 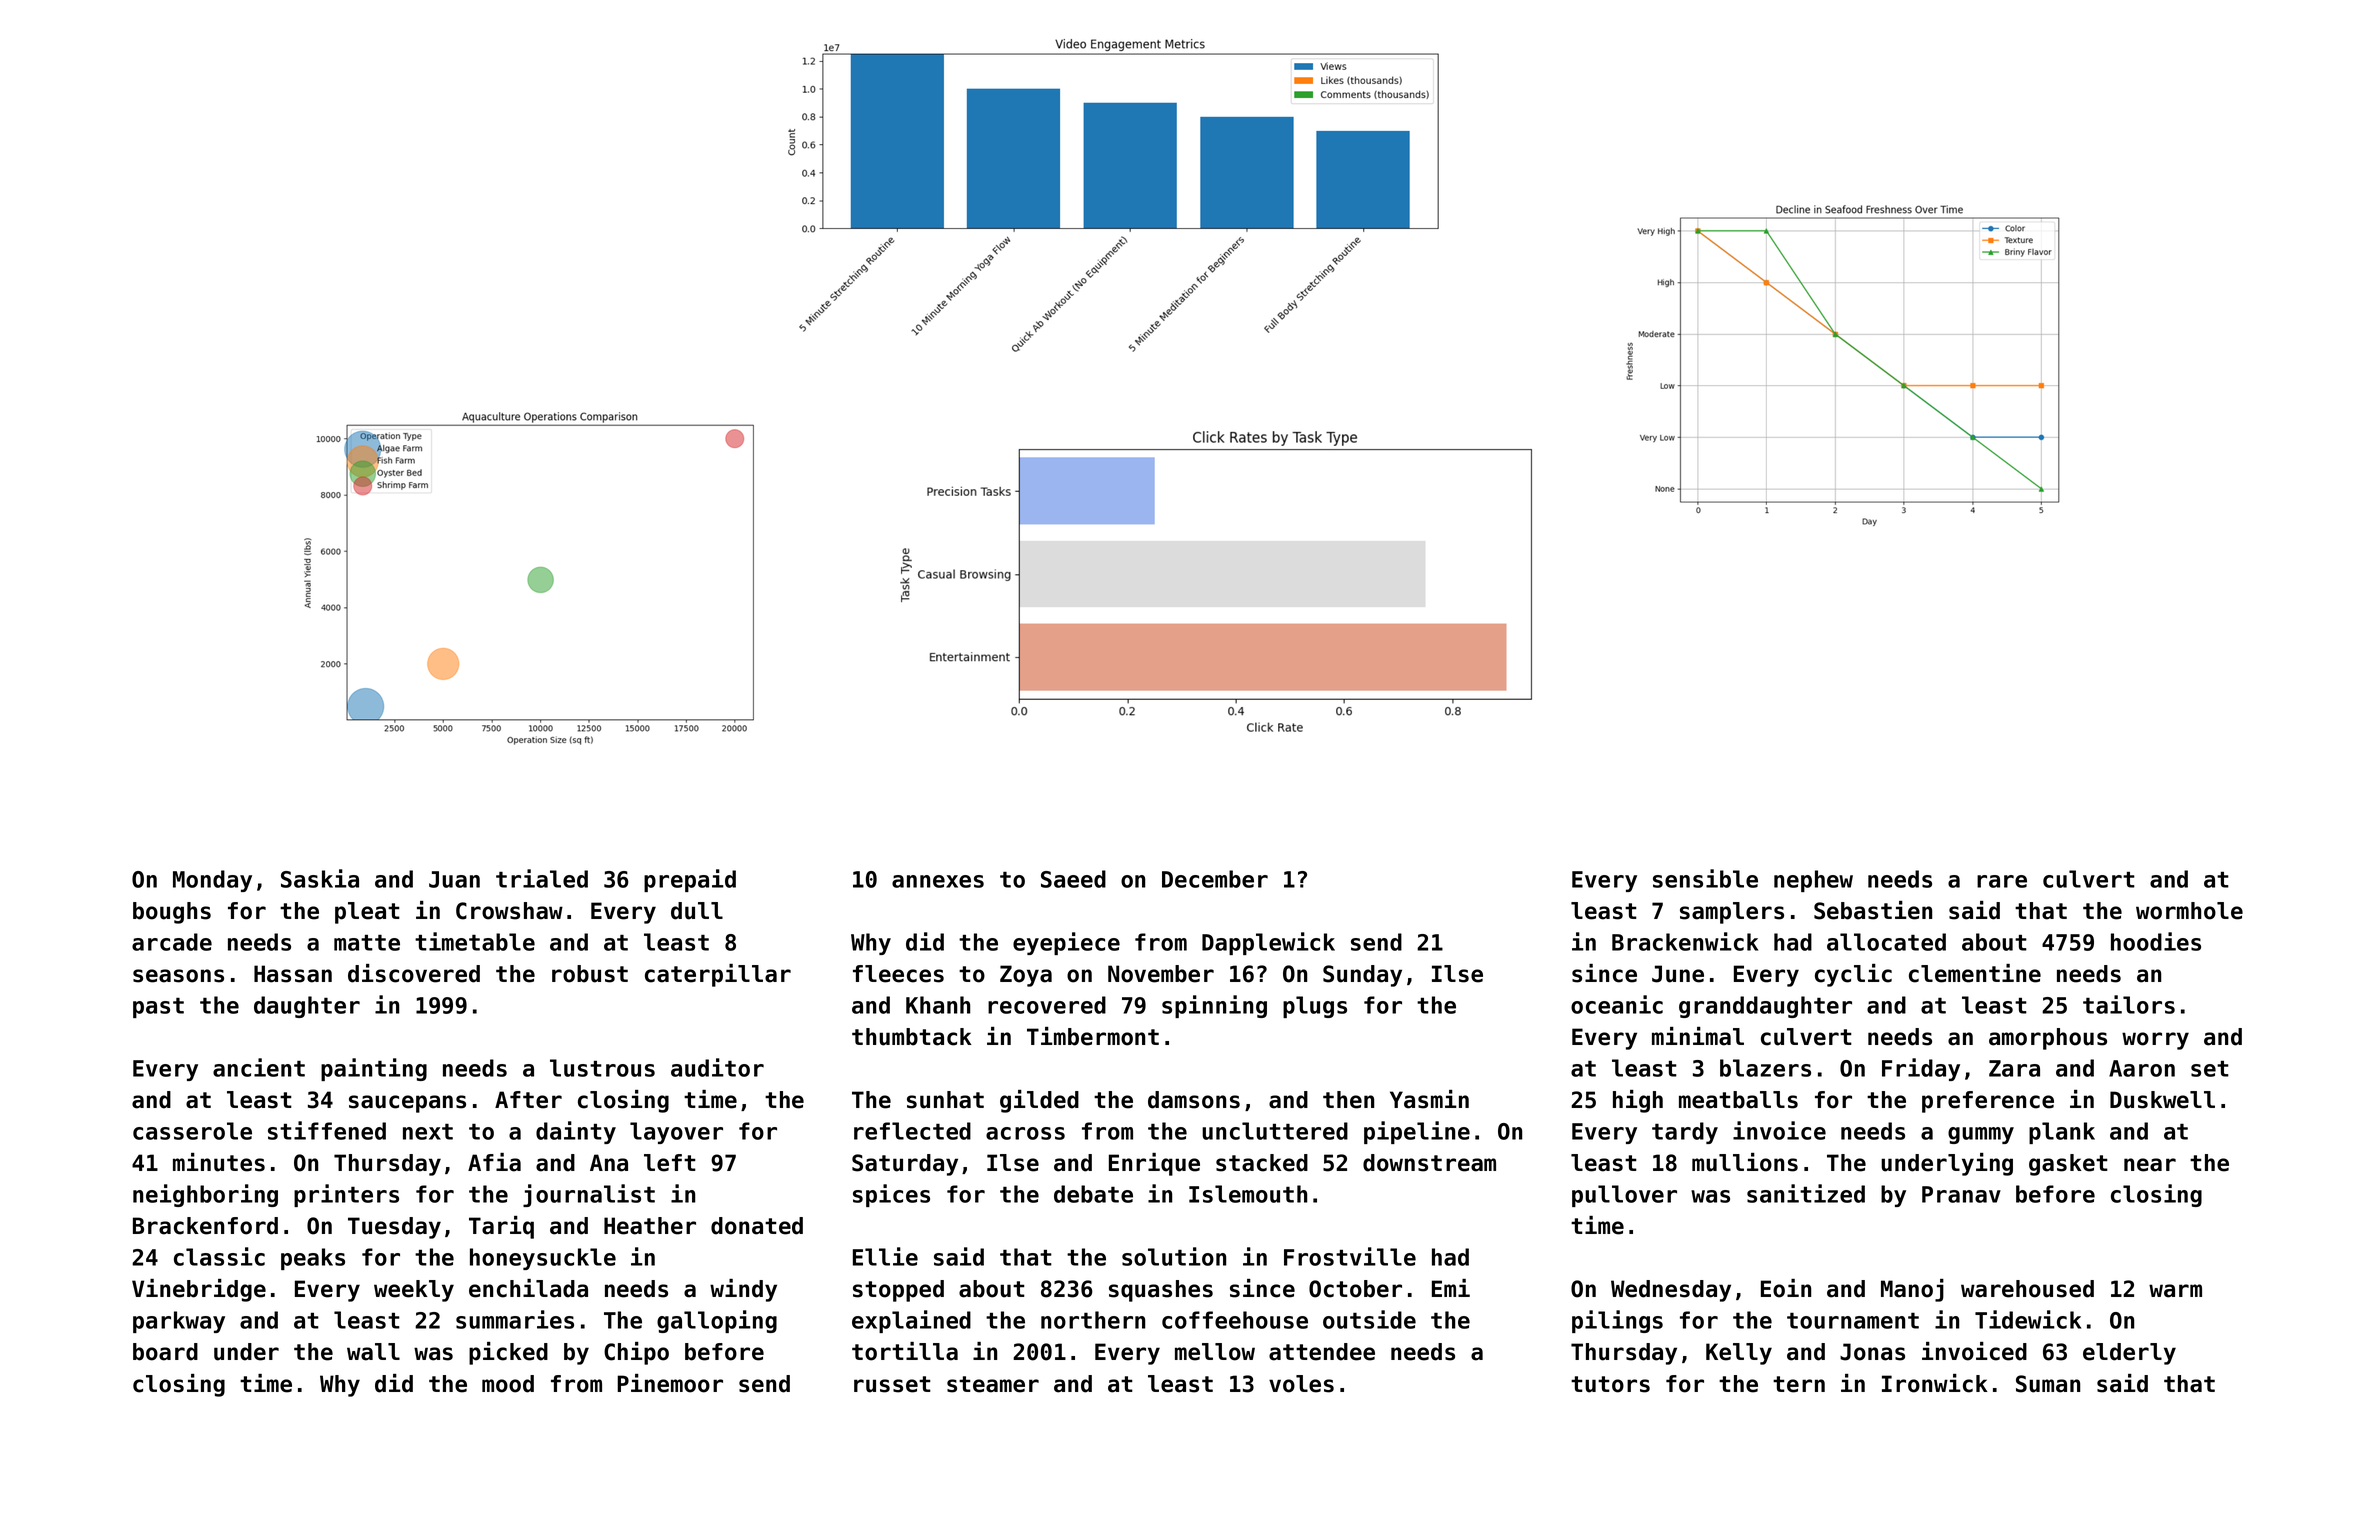 What do you see at coordinates (1429, 1163) in the page?
I see `downstream` at bounding box center [1429, 1163].
